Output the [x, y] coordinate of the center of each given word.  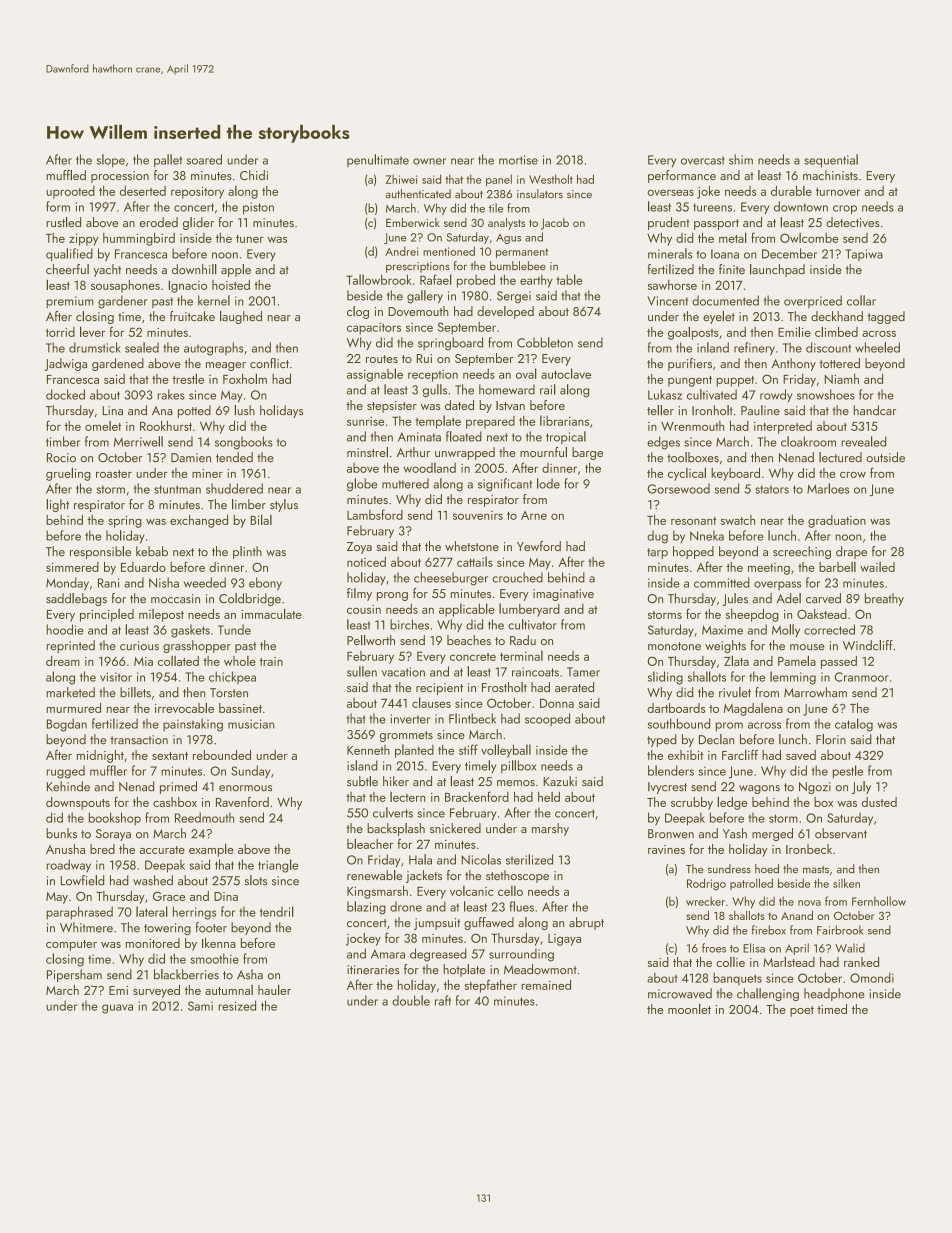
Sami [200, 1006]
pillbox [518, 766]
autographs [214, 349]
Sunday [250, 772]
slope [111, 160]
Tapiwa [864, 255]
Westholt [551, 179]
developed [505, 312]
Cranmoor [862, 677]
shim [741, 159]
